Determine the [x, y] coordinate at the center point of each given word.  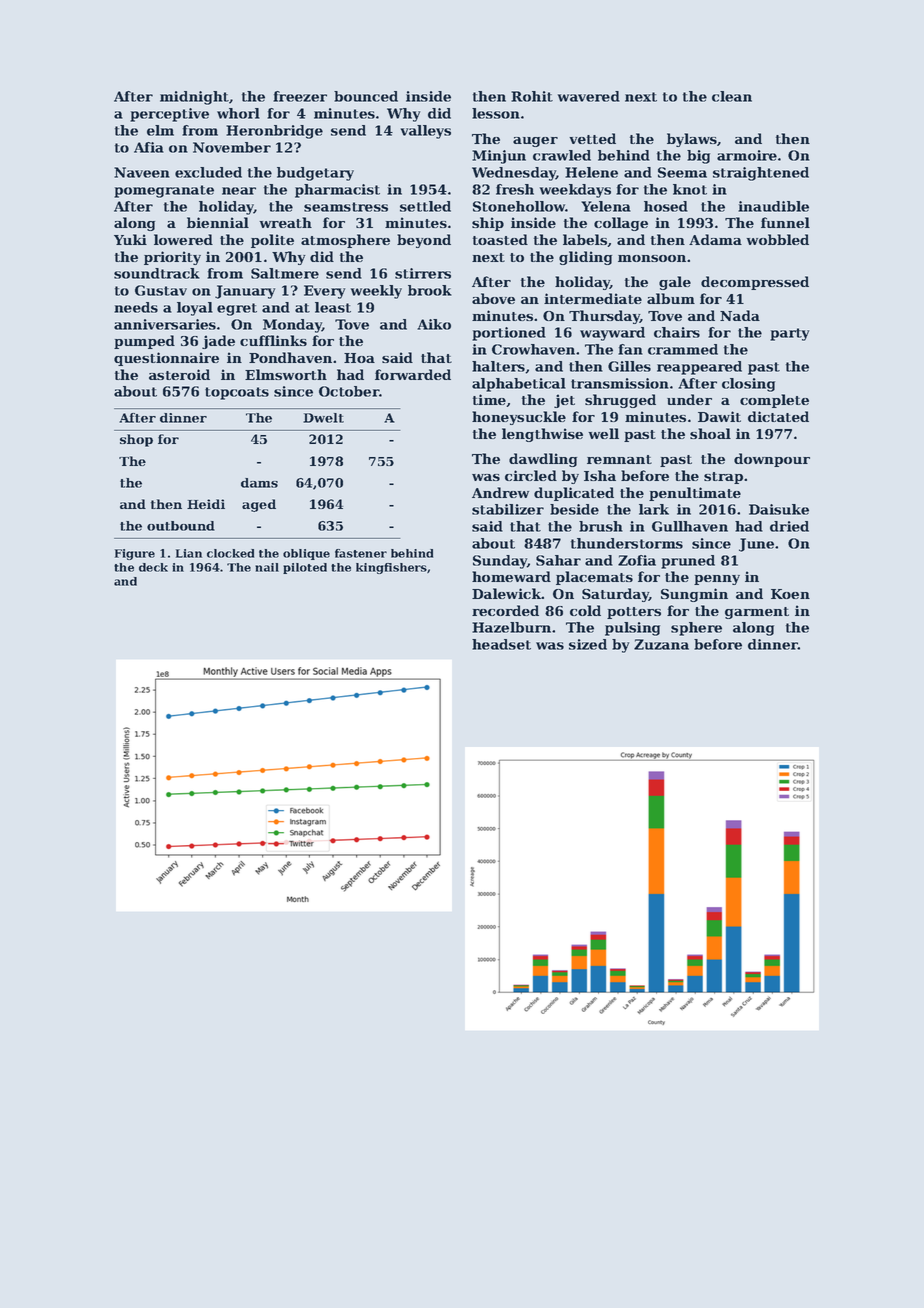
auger [535, 142]
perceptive [169, 115]
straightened [761, 174]
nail [267, 567]
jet [564, 401]
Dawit [719, 416]
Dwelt [323, 418]
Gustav [161, 290]
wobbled [778, 239]
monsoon [652, 258]
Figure [135, 554]
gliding [585, 258]
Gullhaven [690, 526]
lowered [183, 239]
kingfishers [391, 568]
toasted [500, 239]
